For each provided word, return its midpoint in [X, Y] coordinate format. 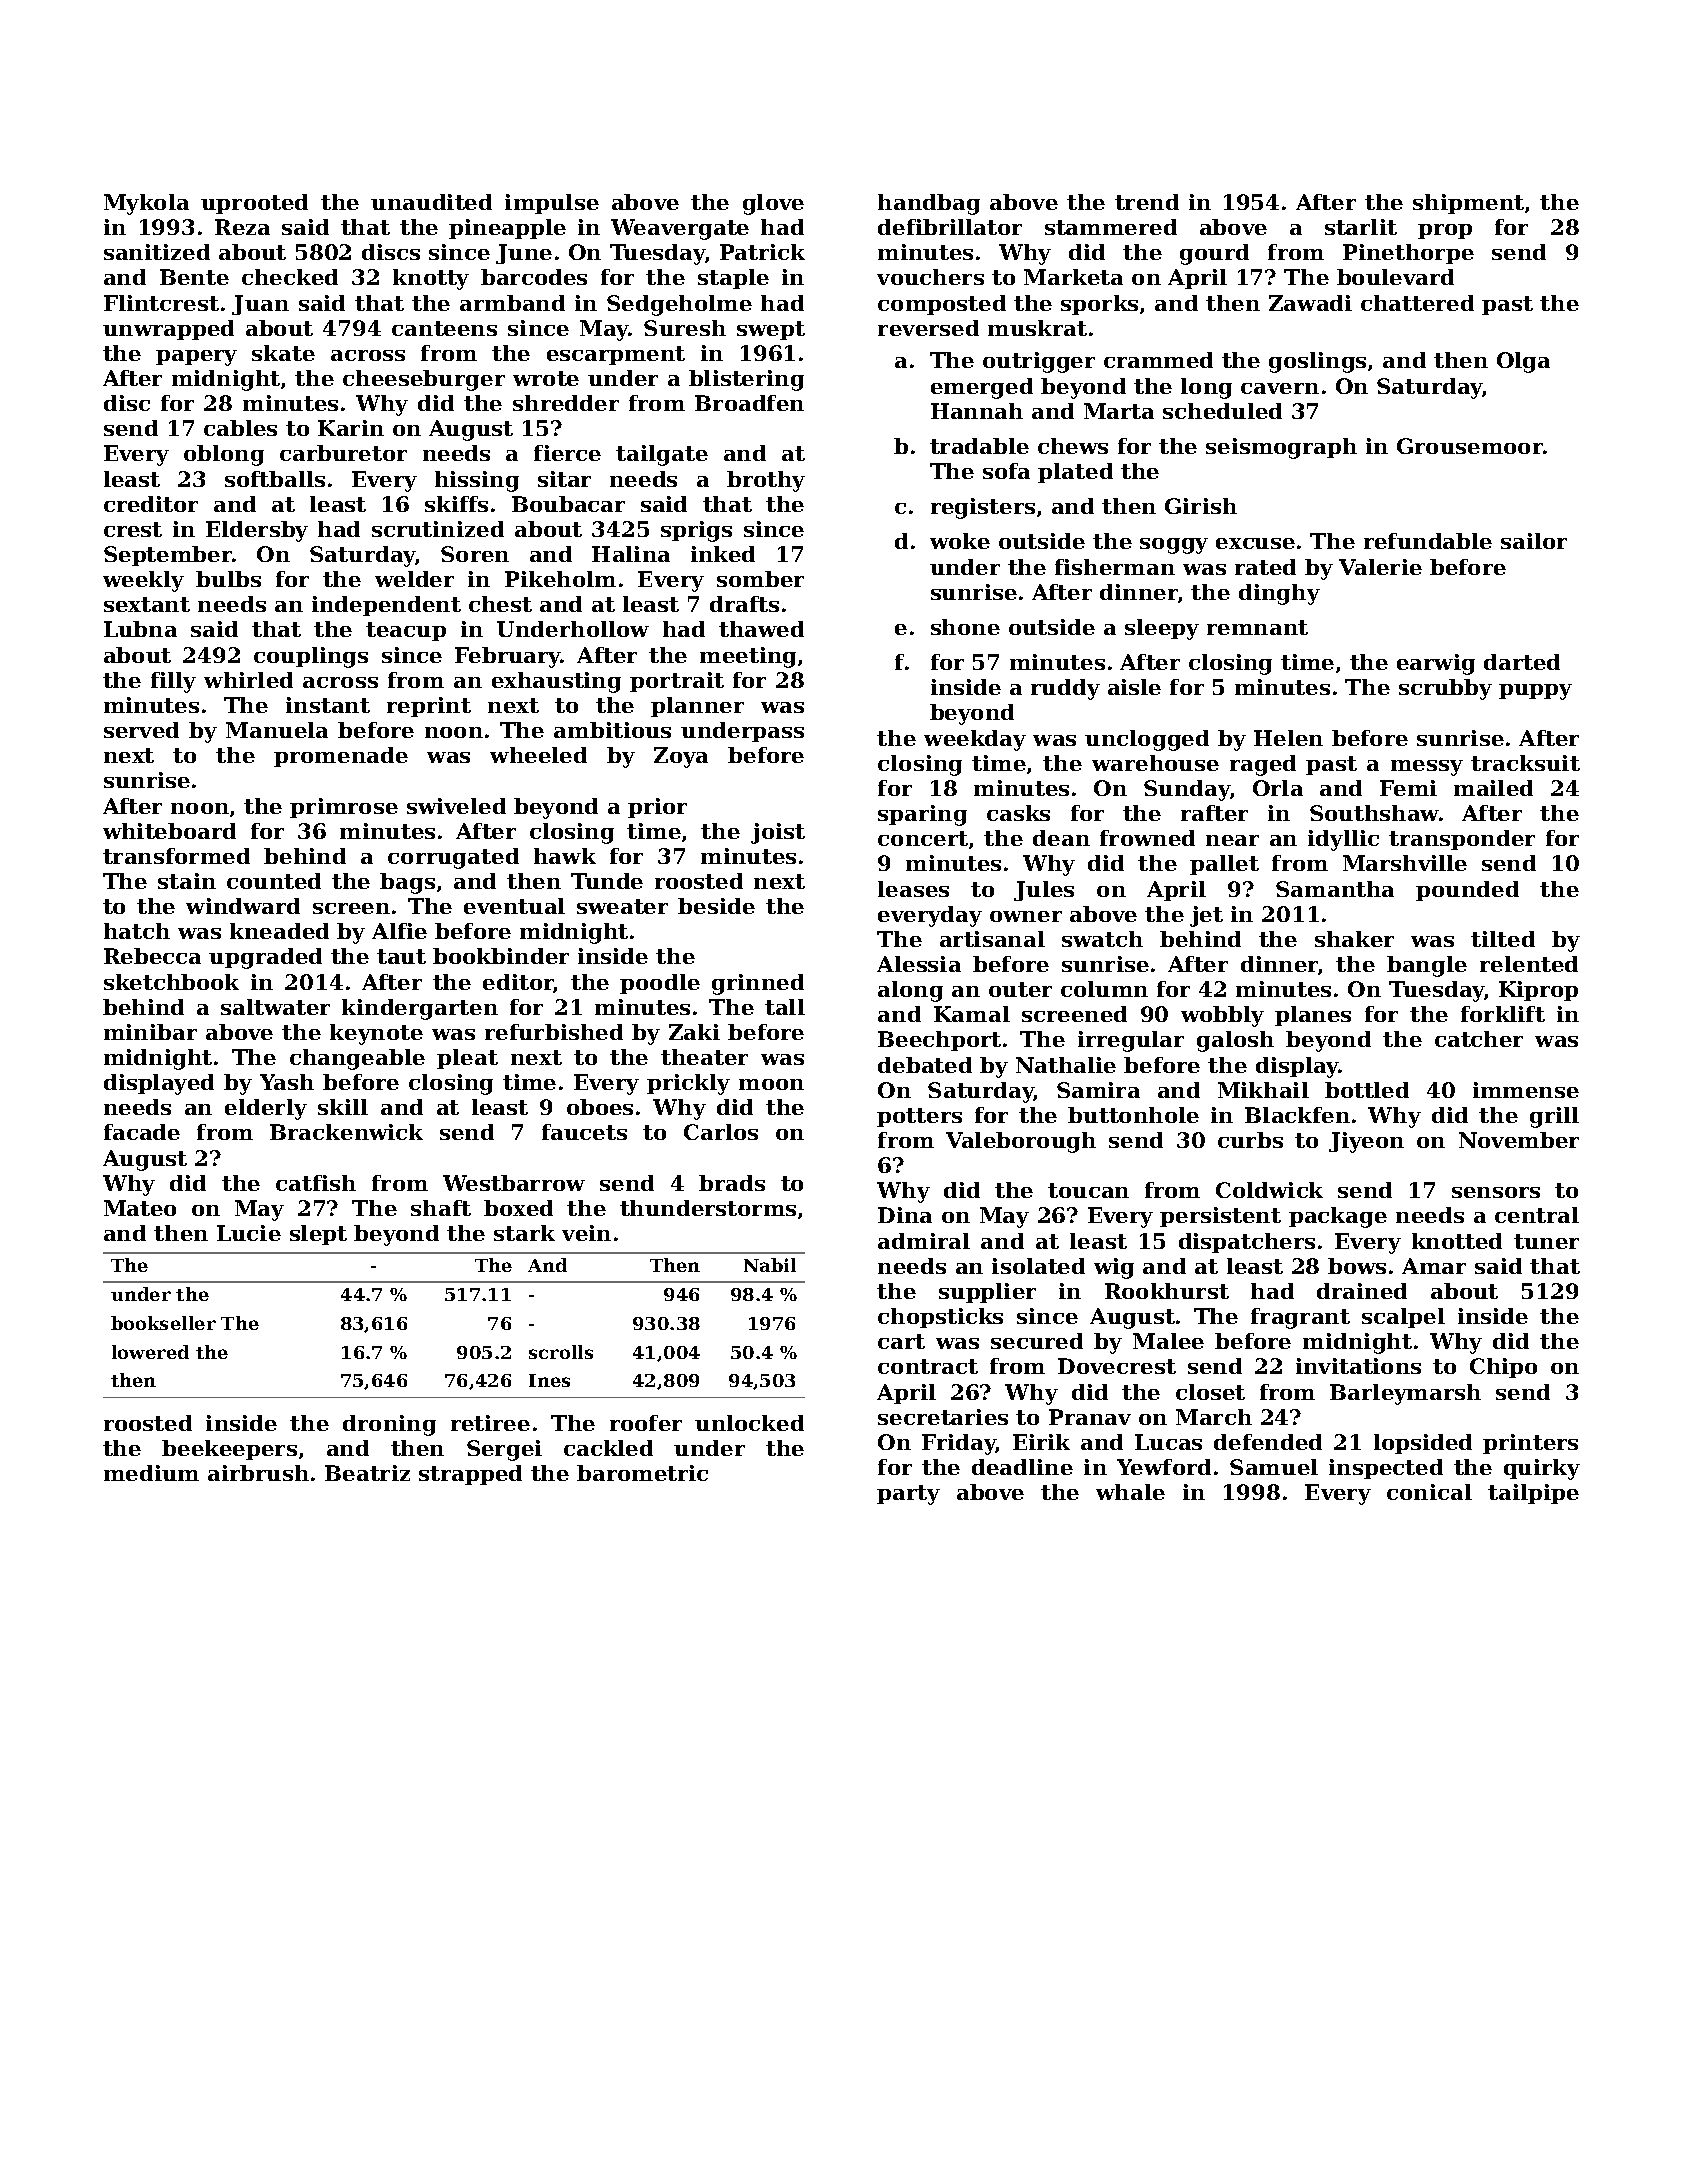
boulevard [1395, 277]
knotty [431, 279]
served [141, 730]
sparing [922, 815]
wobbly [1222, 1016]
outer [1020, 989]
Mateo [140, 1208]
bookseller [163, 1323]
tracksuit [1525, 763]
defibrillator [950, 227]
